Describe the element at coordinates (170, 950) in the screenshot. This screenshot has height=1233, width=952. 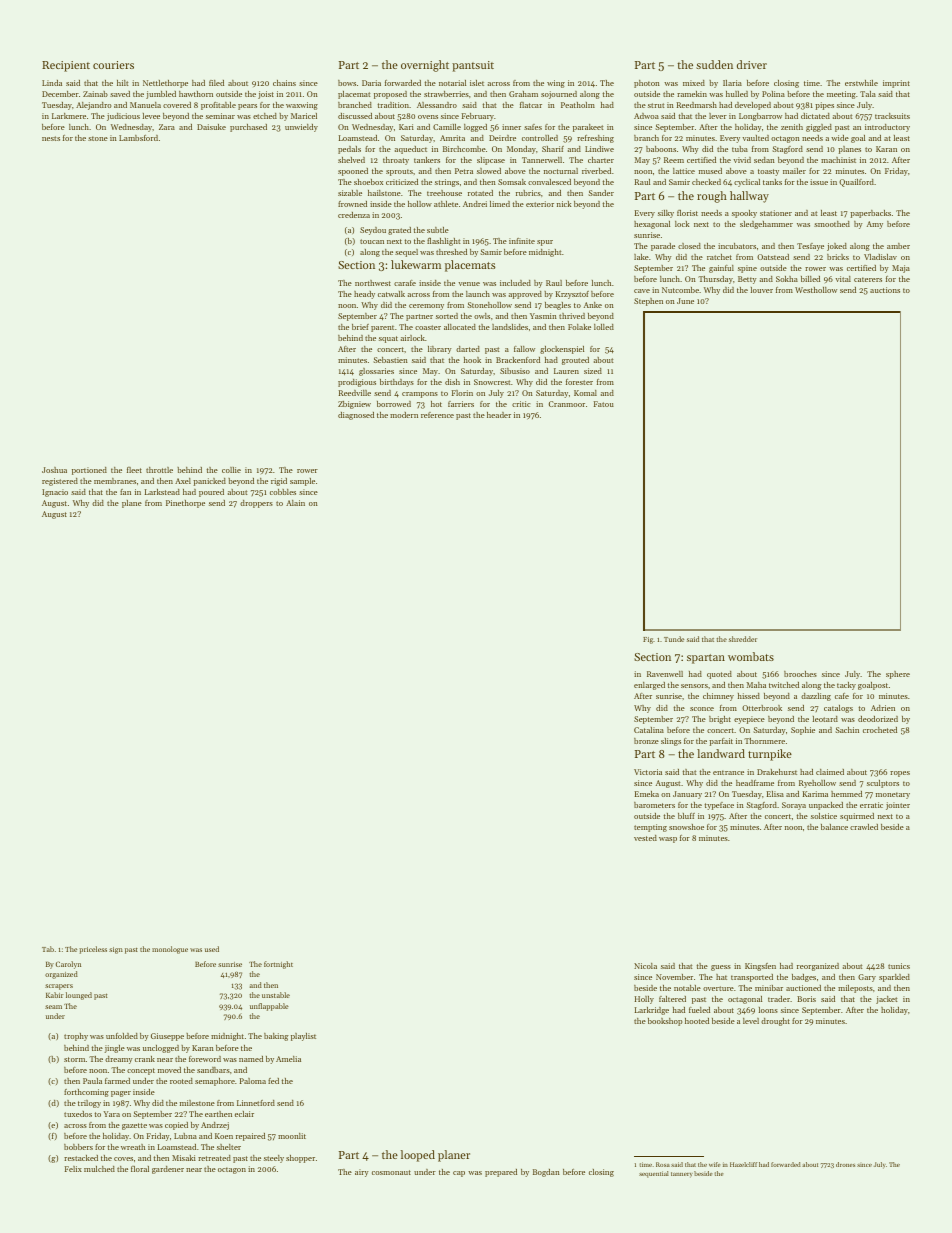
I see `monologue` at that location.
